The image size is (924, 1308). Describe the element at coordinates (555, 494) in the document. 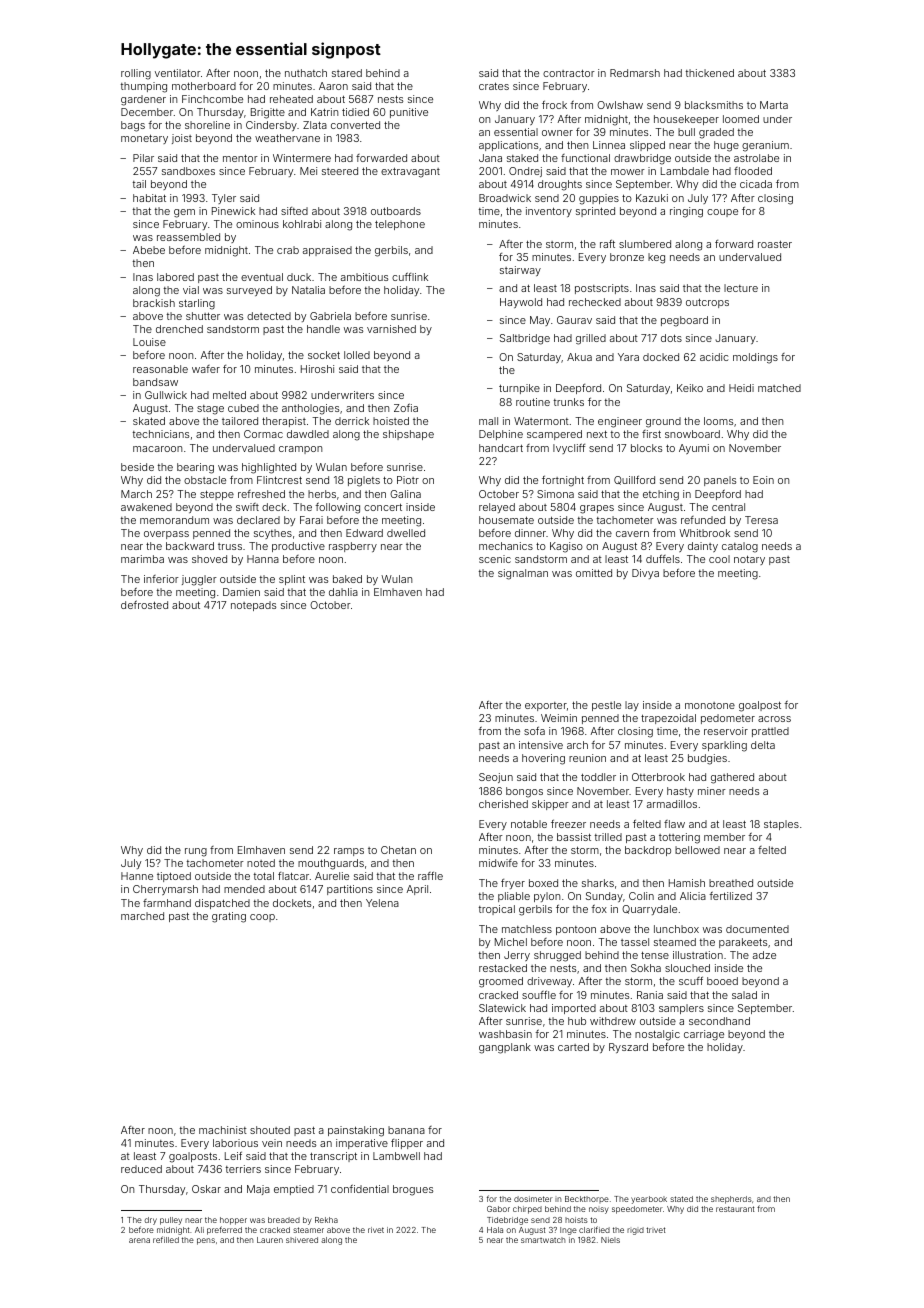

I see `Simona` at that location.
